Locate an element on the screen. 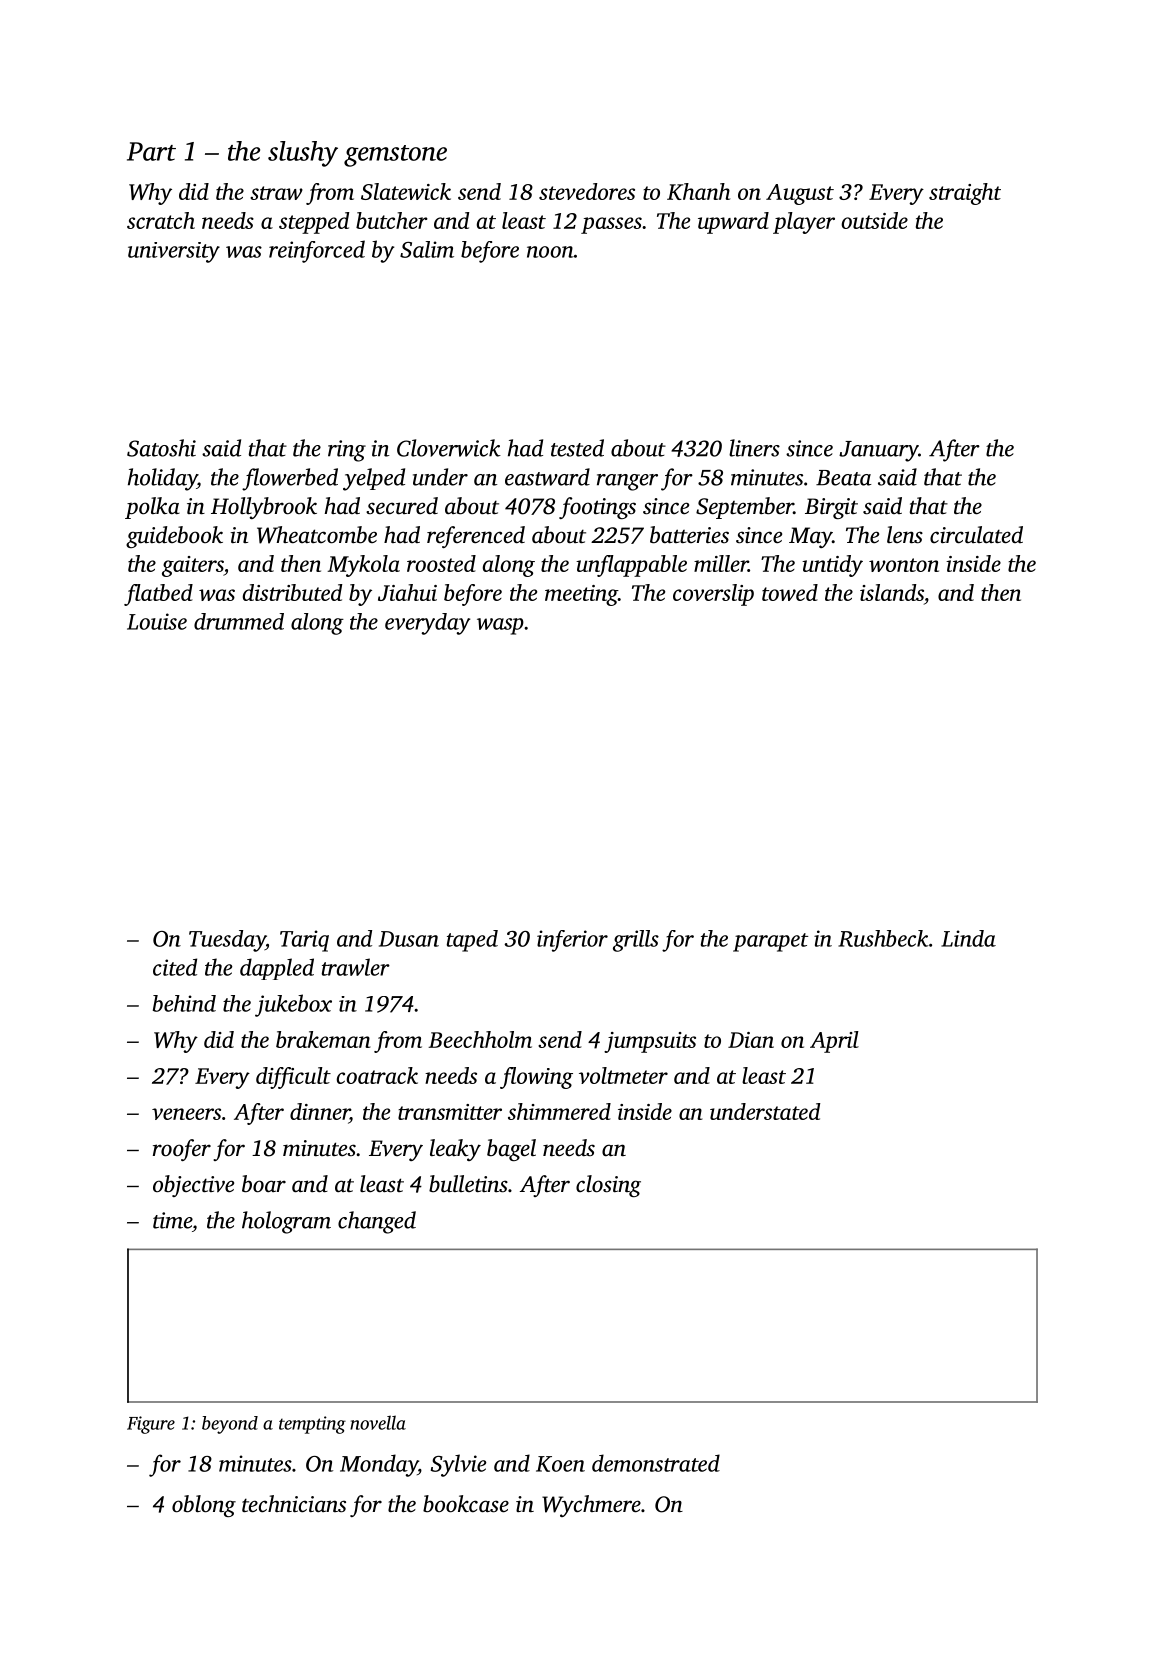  gemstone is located at coordinates (395, 156).
